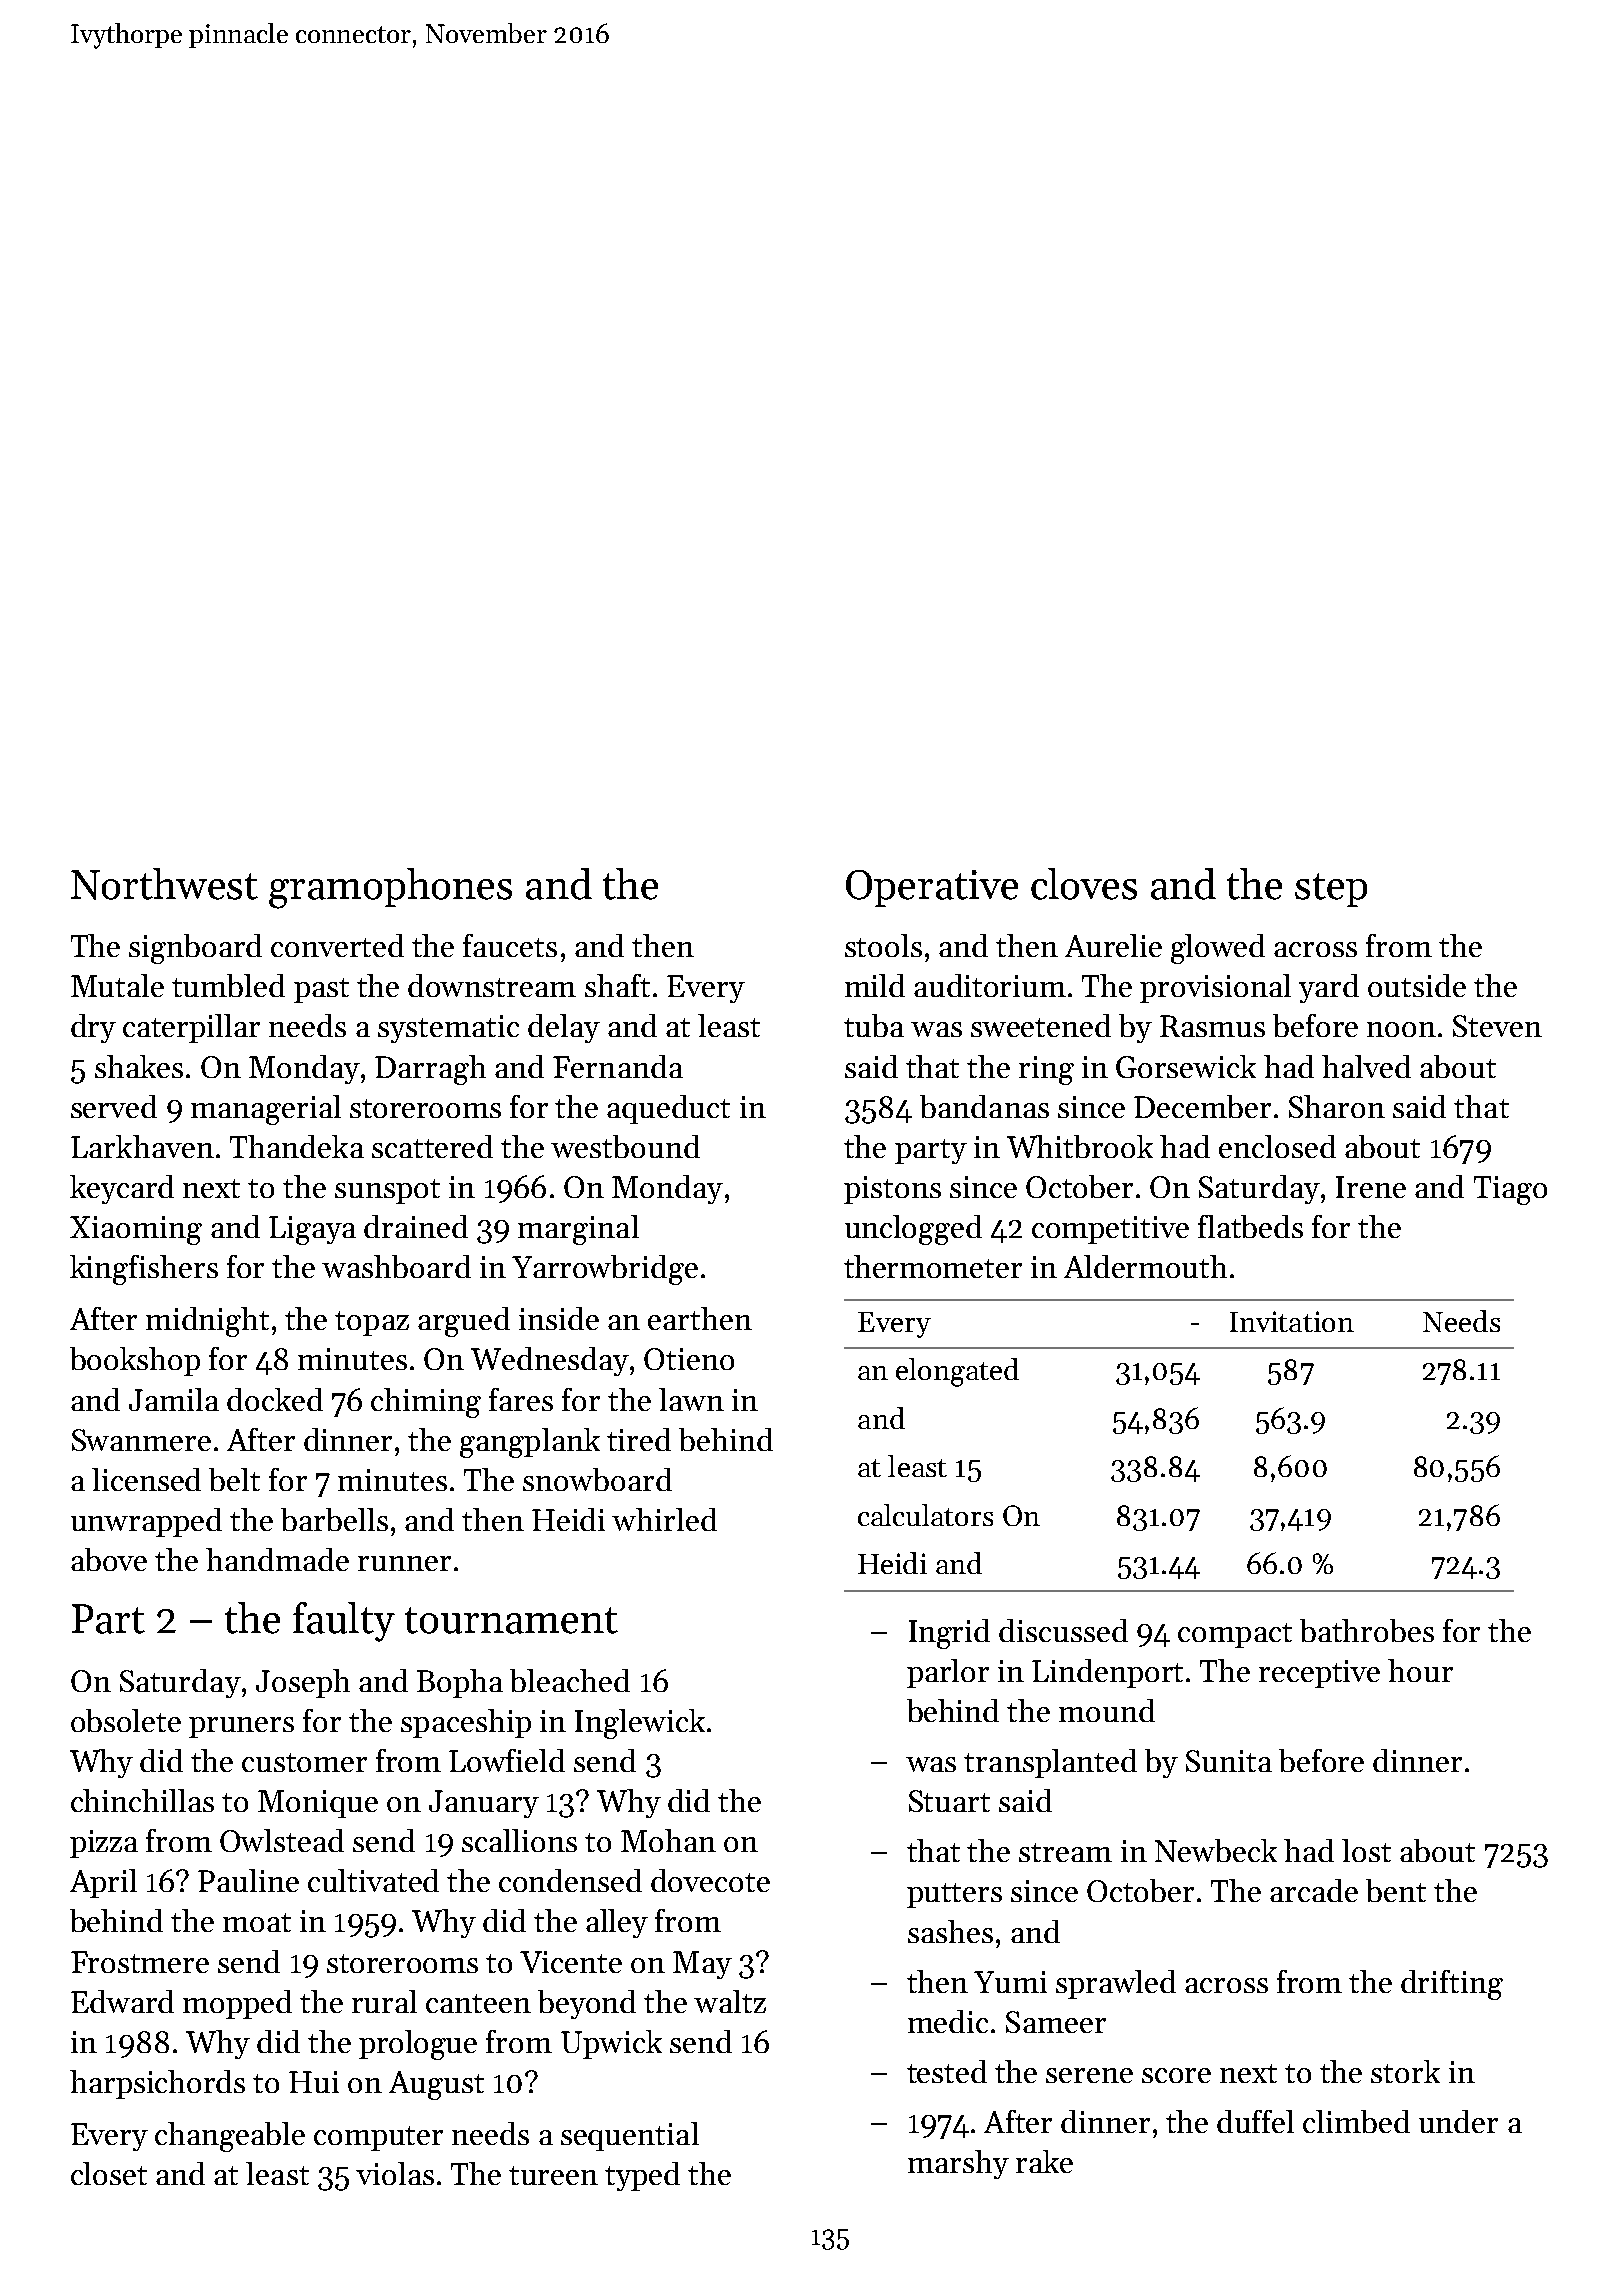 This image has width=1620, height=2292. I want to click on typed, so click(642, 2176).
